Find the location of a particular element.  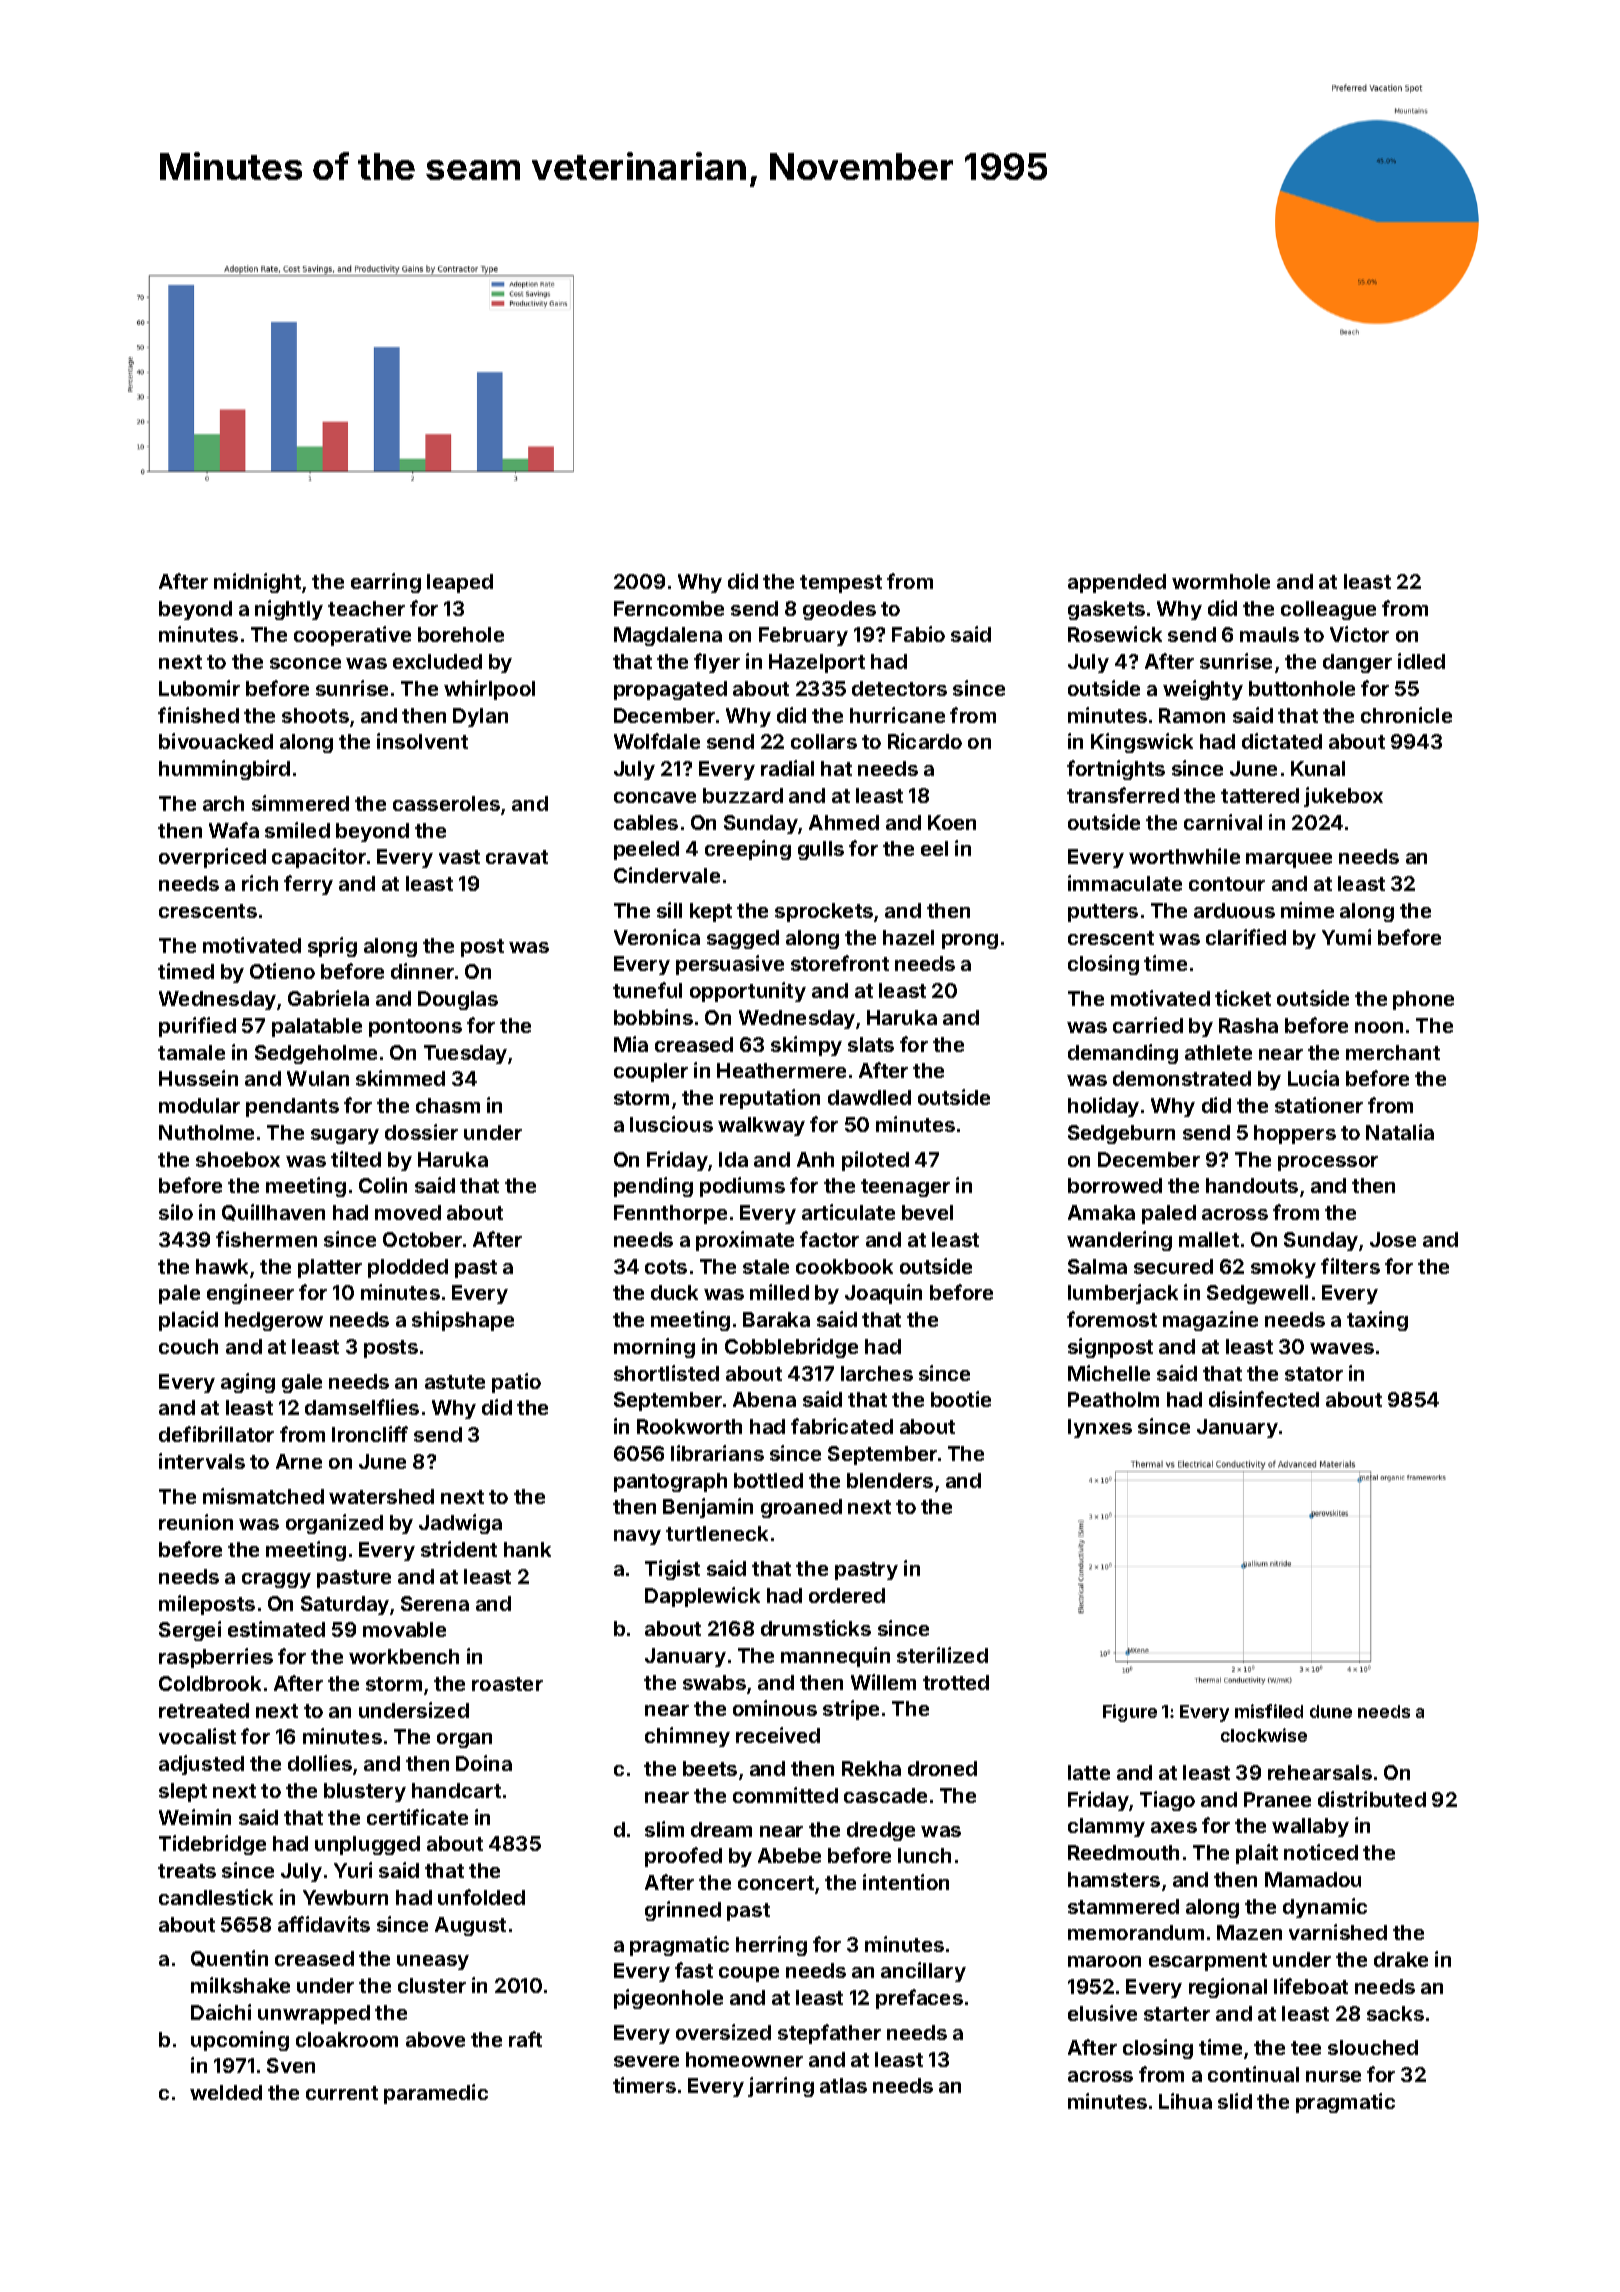

Tigist is located at coordinates (672, 1570).
